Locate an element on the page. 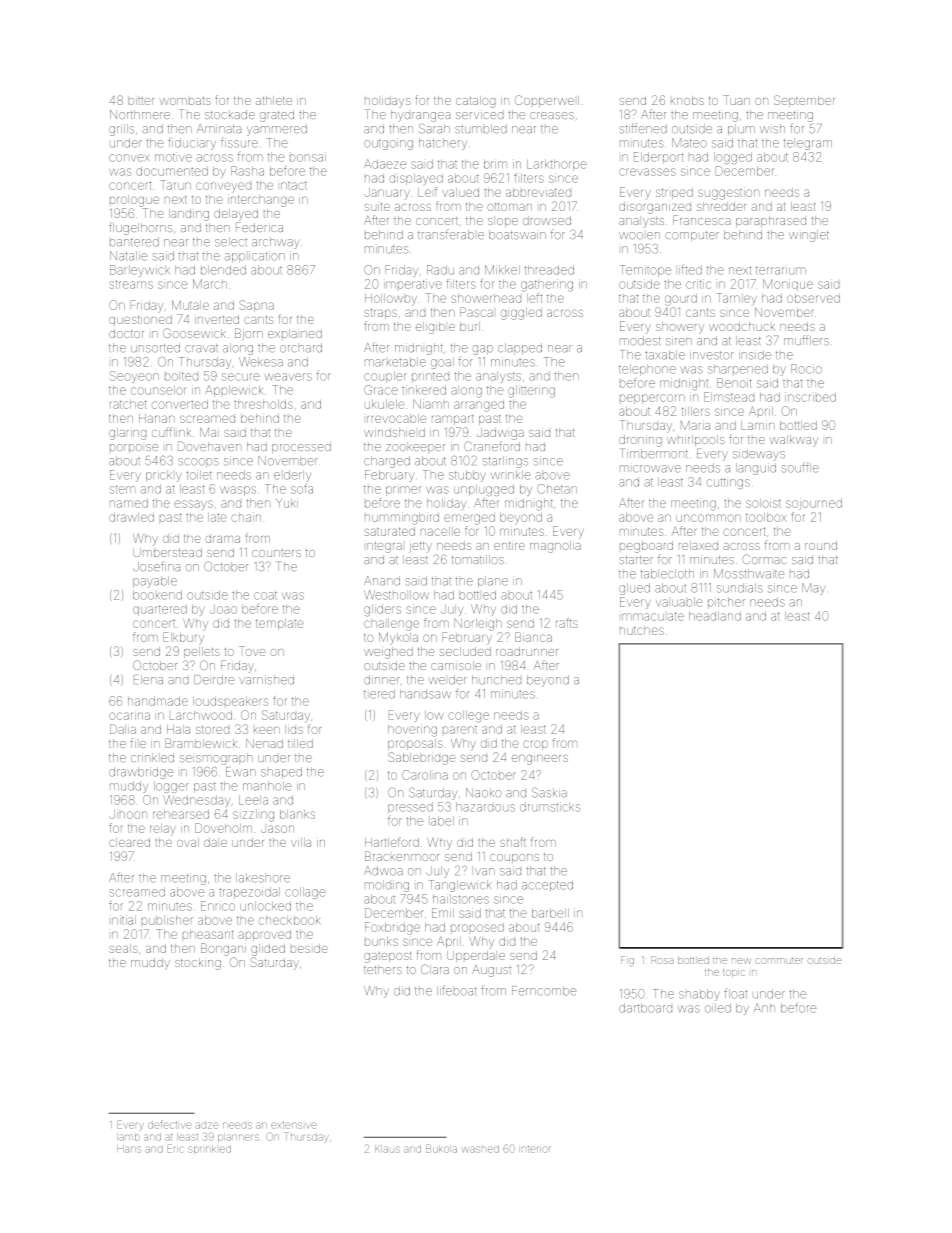 The height and width of the image is (1233, 952). wombats is located at coordinates (185, 101).
